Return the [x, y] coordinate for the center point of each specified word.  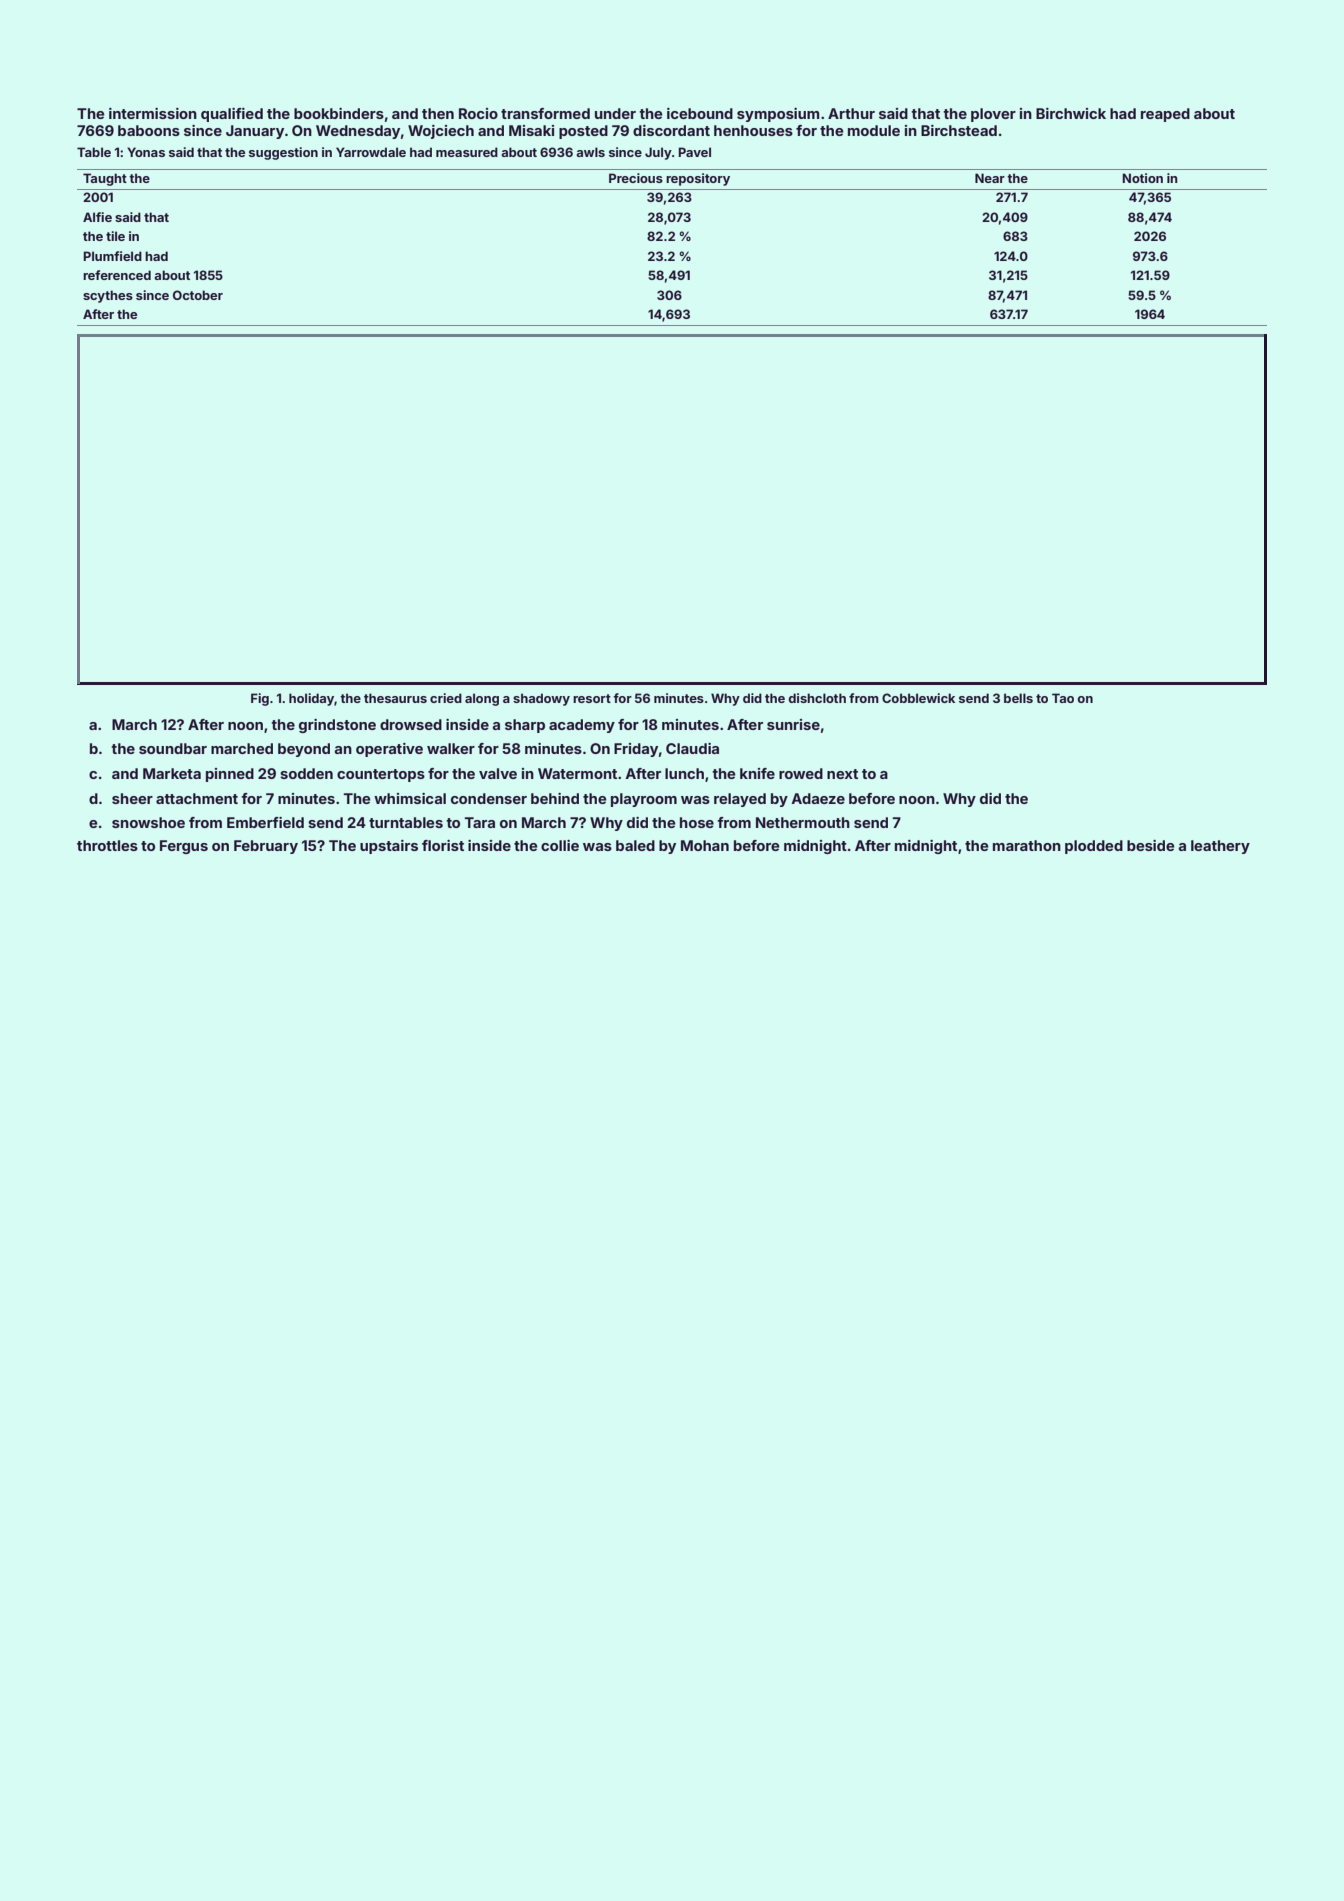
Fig [260, 699]
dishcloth [817, 698]
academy [582, 726]
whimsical [410, 798]
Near [990, 178]
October [198, 295]
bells [1018, 698]
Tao [1063, 698]
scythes [108, 296]
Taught [105, 179]
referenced [117, 275]
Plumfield [112, 256]
